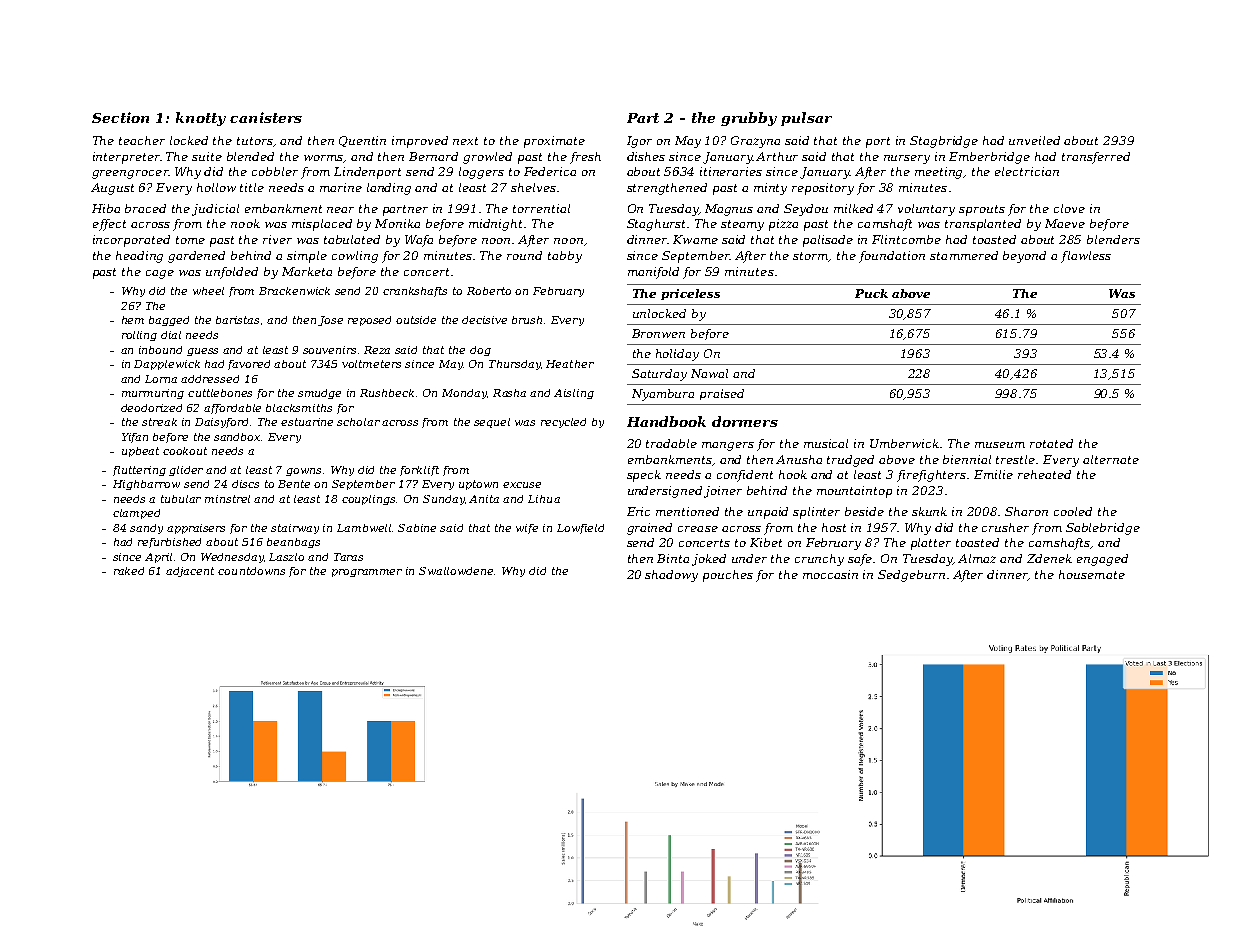 The image size is (1233, 952). What do you see at coordinates (495, 225) in the page?
I see `midnight` at bounding box center [495, 225].
